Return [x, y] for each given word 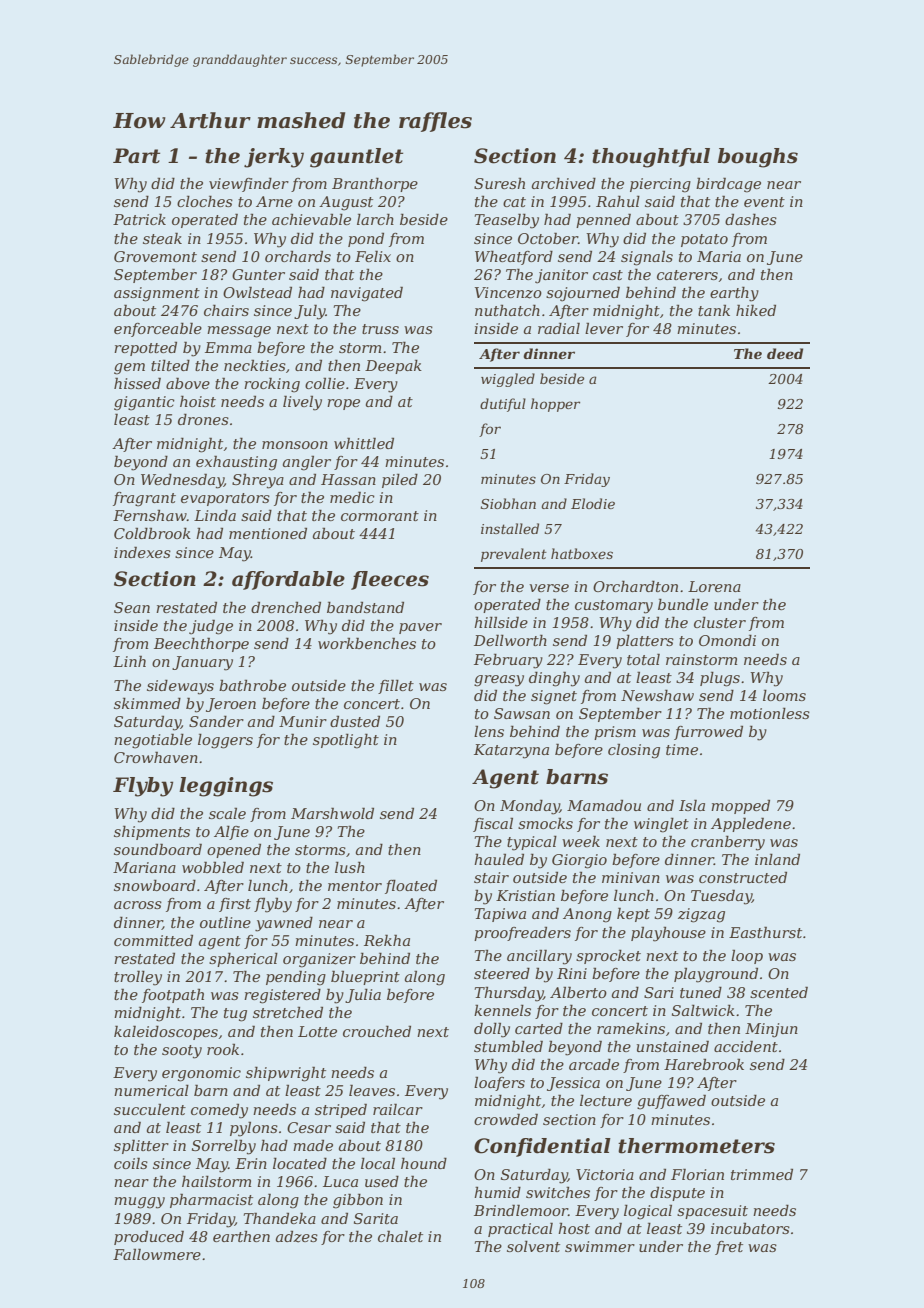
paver [420, 628]
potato [704, 240]
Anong [587, 915]
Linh [129, 661]
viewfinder [249, 184]
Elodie [593, 503]
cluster [720, 622]
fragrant [144, 499]
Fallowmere [157, 1254]
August [346, 203]
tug [235, 1015]
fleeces [390, 580]
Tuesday [721, 897]
